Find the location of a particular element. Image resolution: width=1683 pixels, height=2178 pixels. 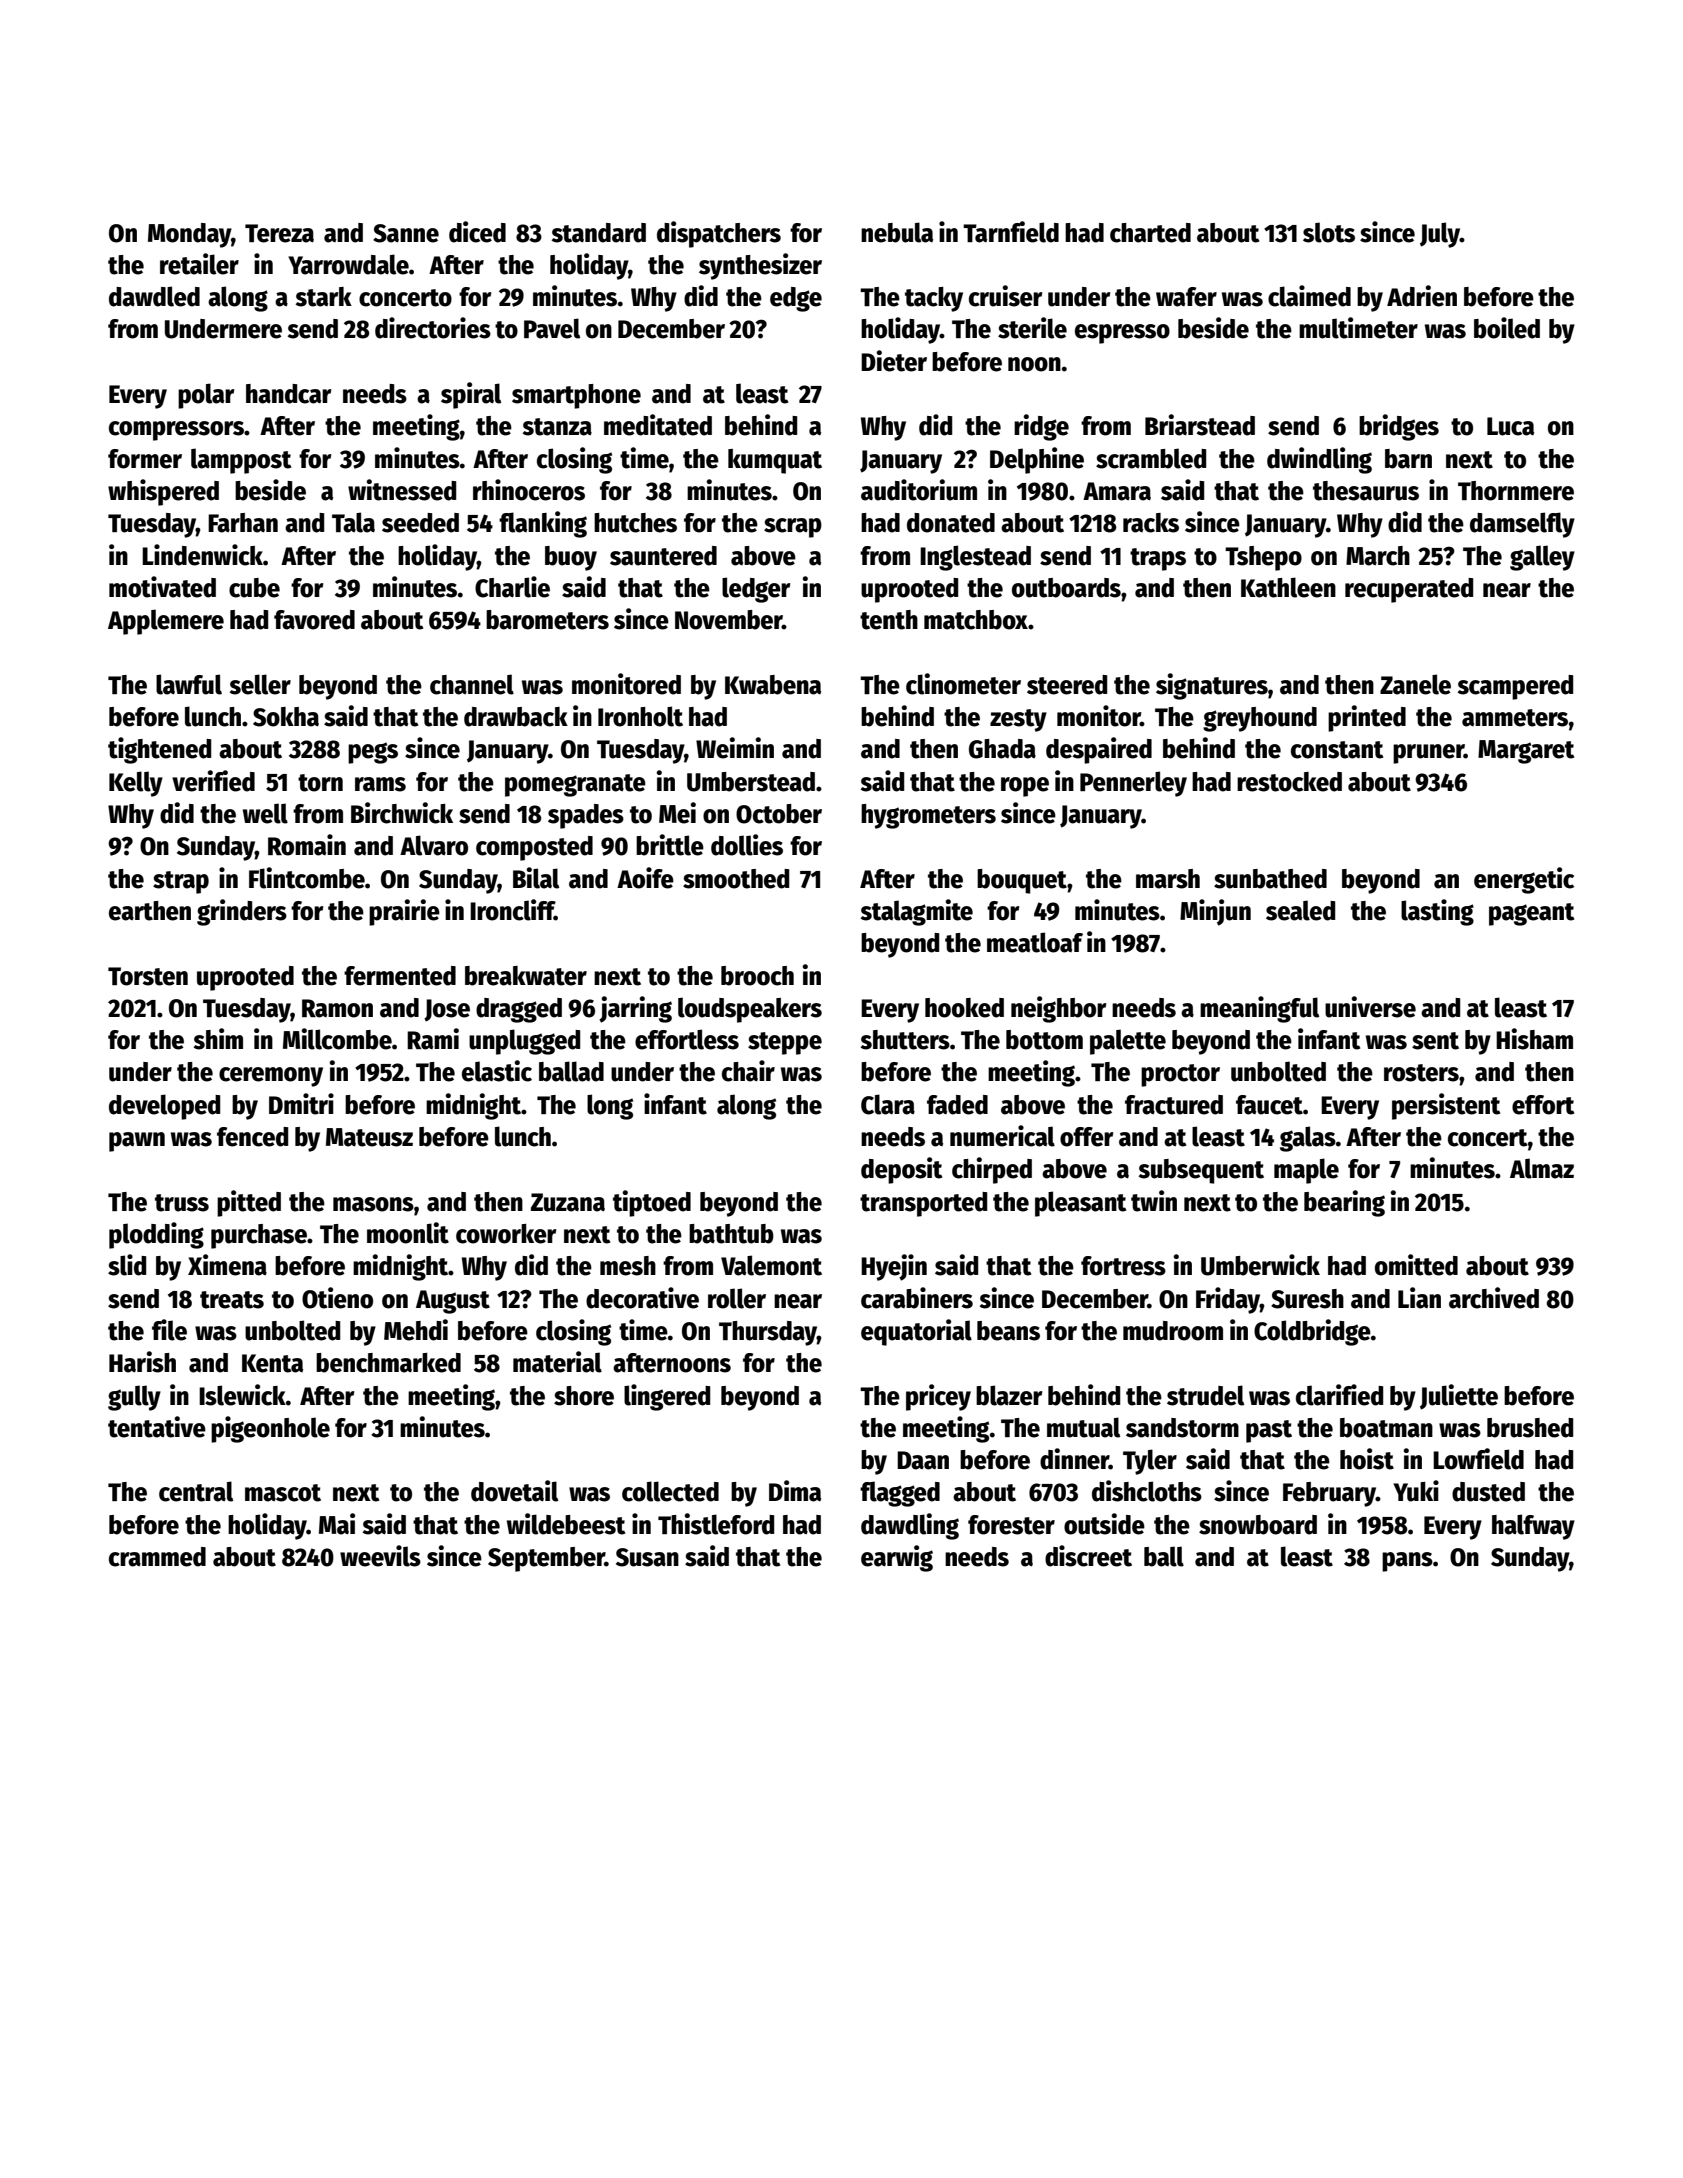

seller is located at coordinates (260, 684).
